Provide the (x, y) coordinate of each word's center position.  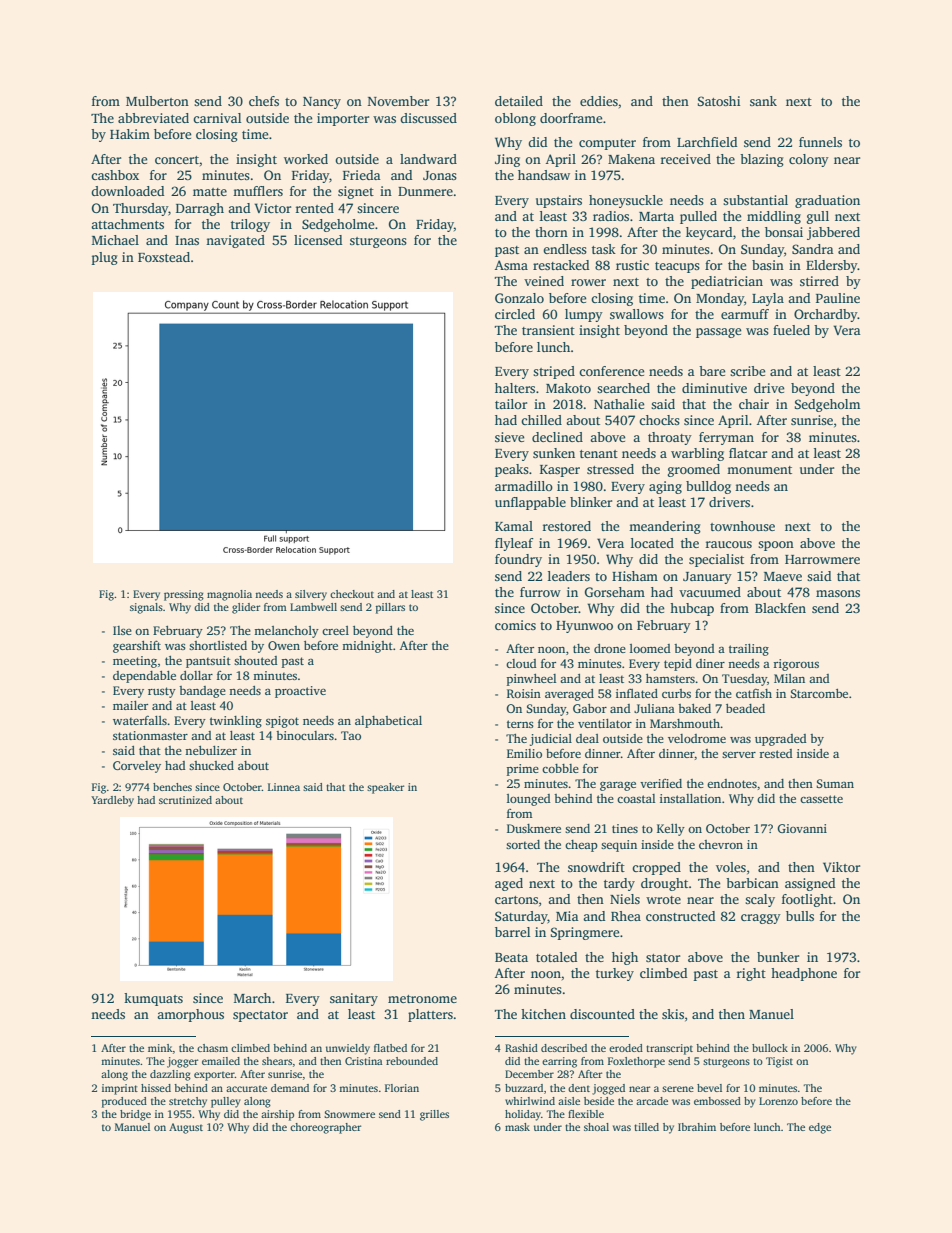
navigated (235, 241)
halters (515, 388)
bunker (778, 957)
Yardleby (112, 801)
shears (277, 1061)
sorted (523, 844)
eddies (599, 101)
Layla (768, 299)
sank (763, 101)
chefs (264, 101)
